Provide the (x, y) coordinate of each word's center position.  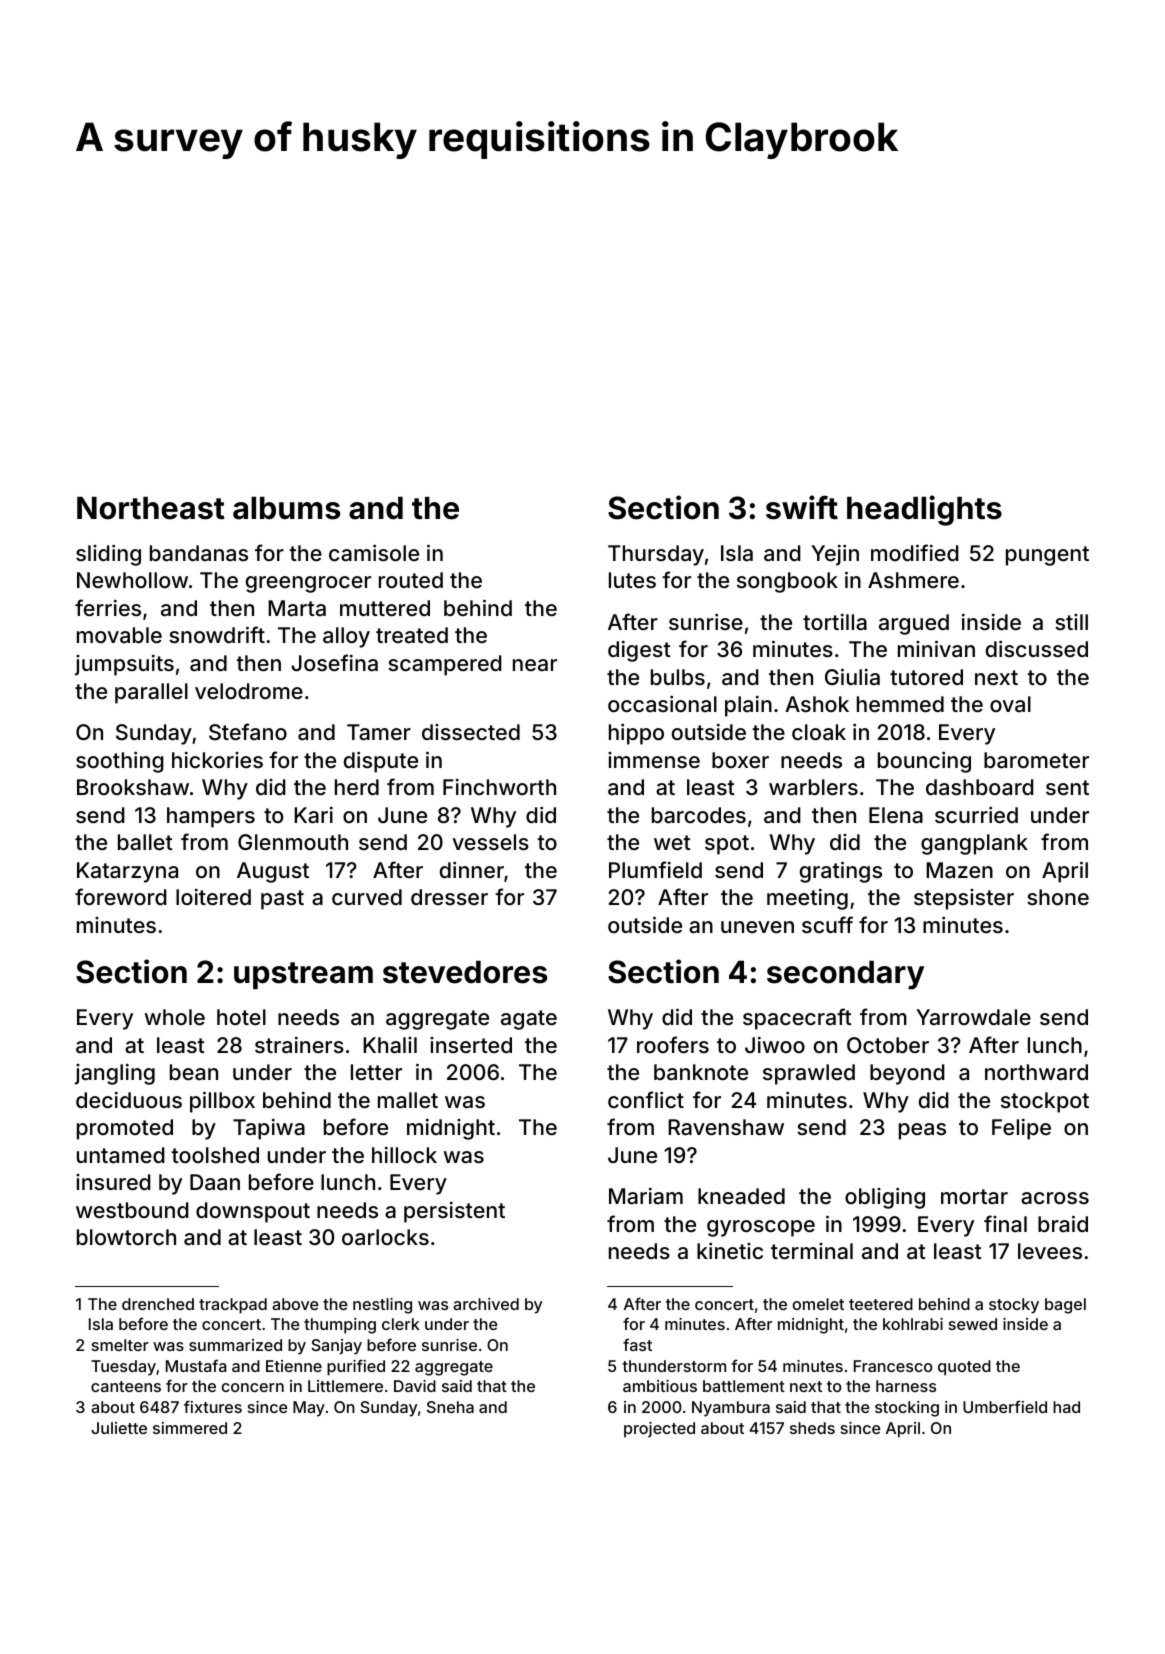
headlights (924, 510)
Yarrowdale (973, 1017)
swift (802, 507)
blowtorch (126, 1237)
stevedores (465, 972)
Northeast (151, 508)
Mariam (646, 1196)
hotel (241, 1017)
